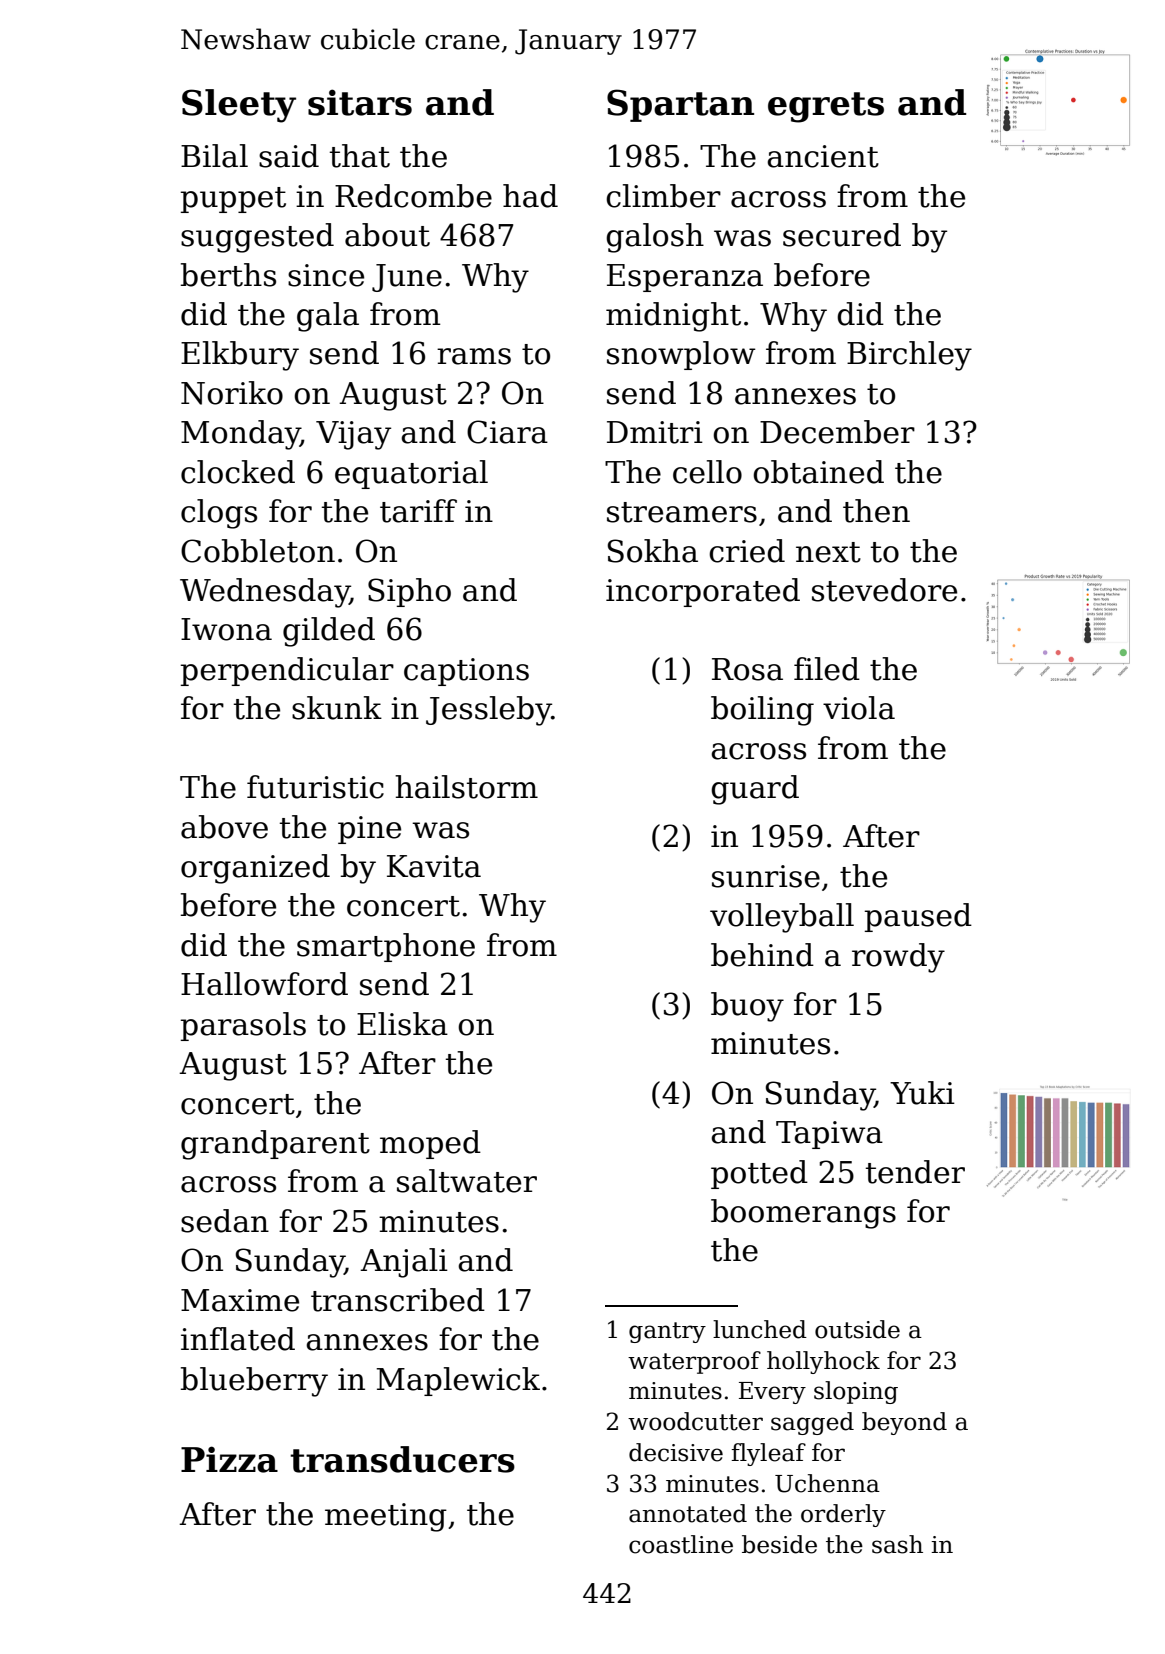 The width and height of the screenshot is (1165, 1654). Describe the element at coordinates (747, 669) in the screenshot. I see `Rosa` at that location.
